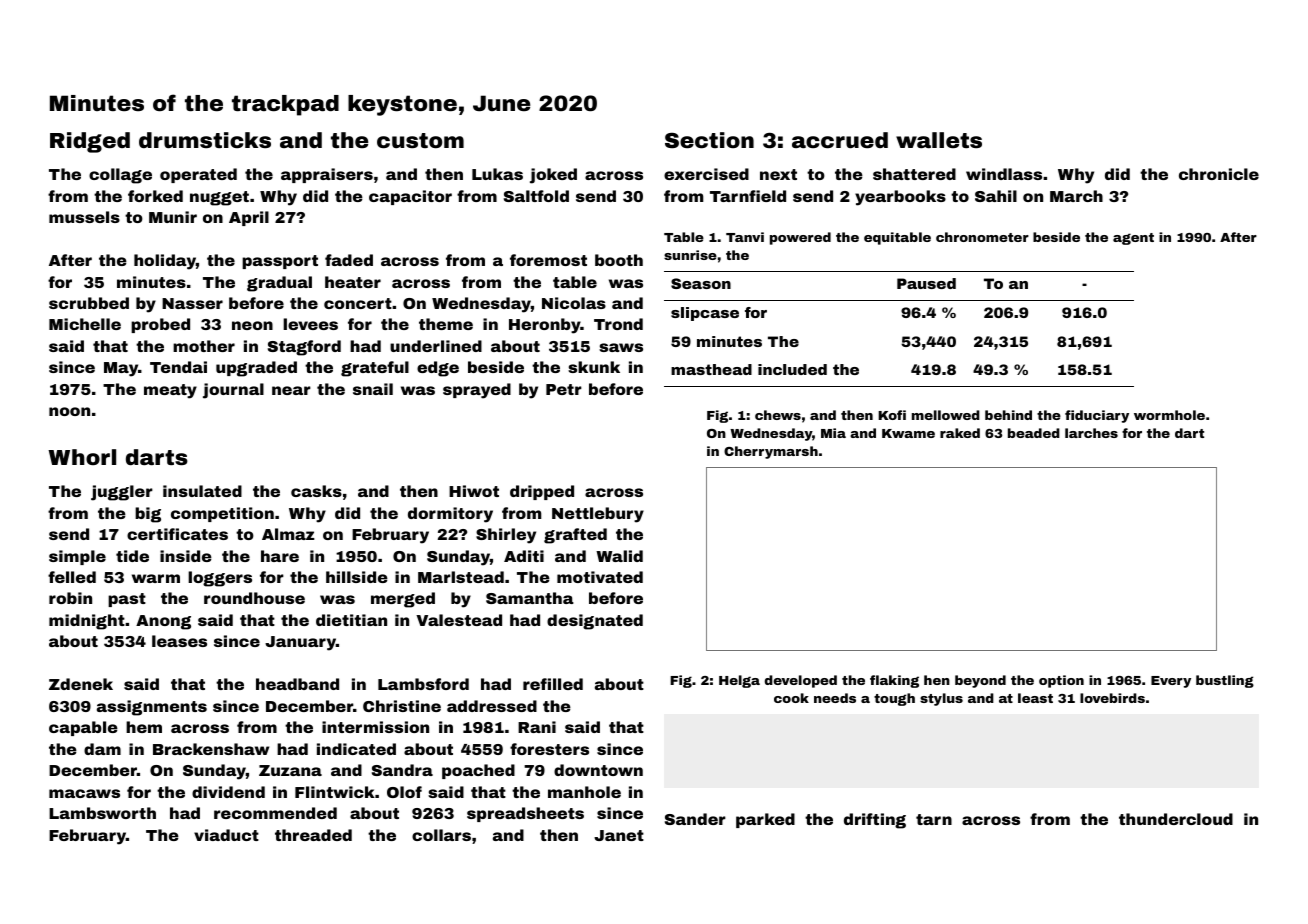  What do you see at coordinates (1225, 681) in the screenshot?
I see `bustling` at bounding box center [1225, 681].
